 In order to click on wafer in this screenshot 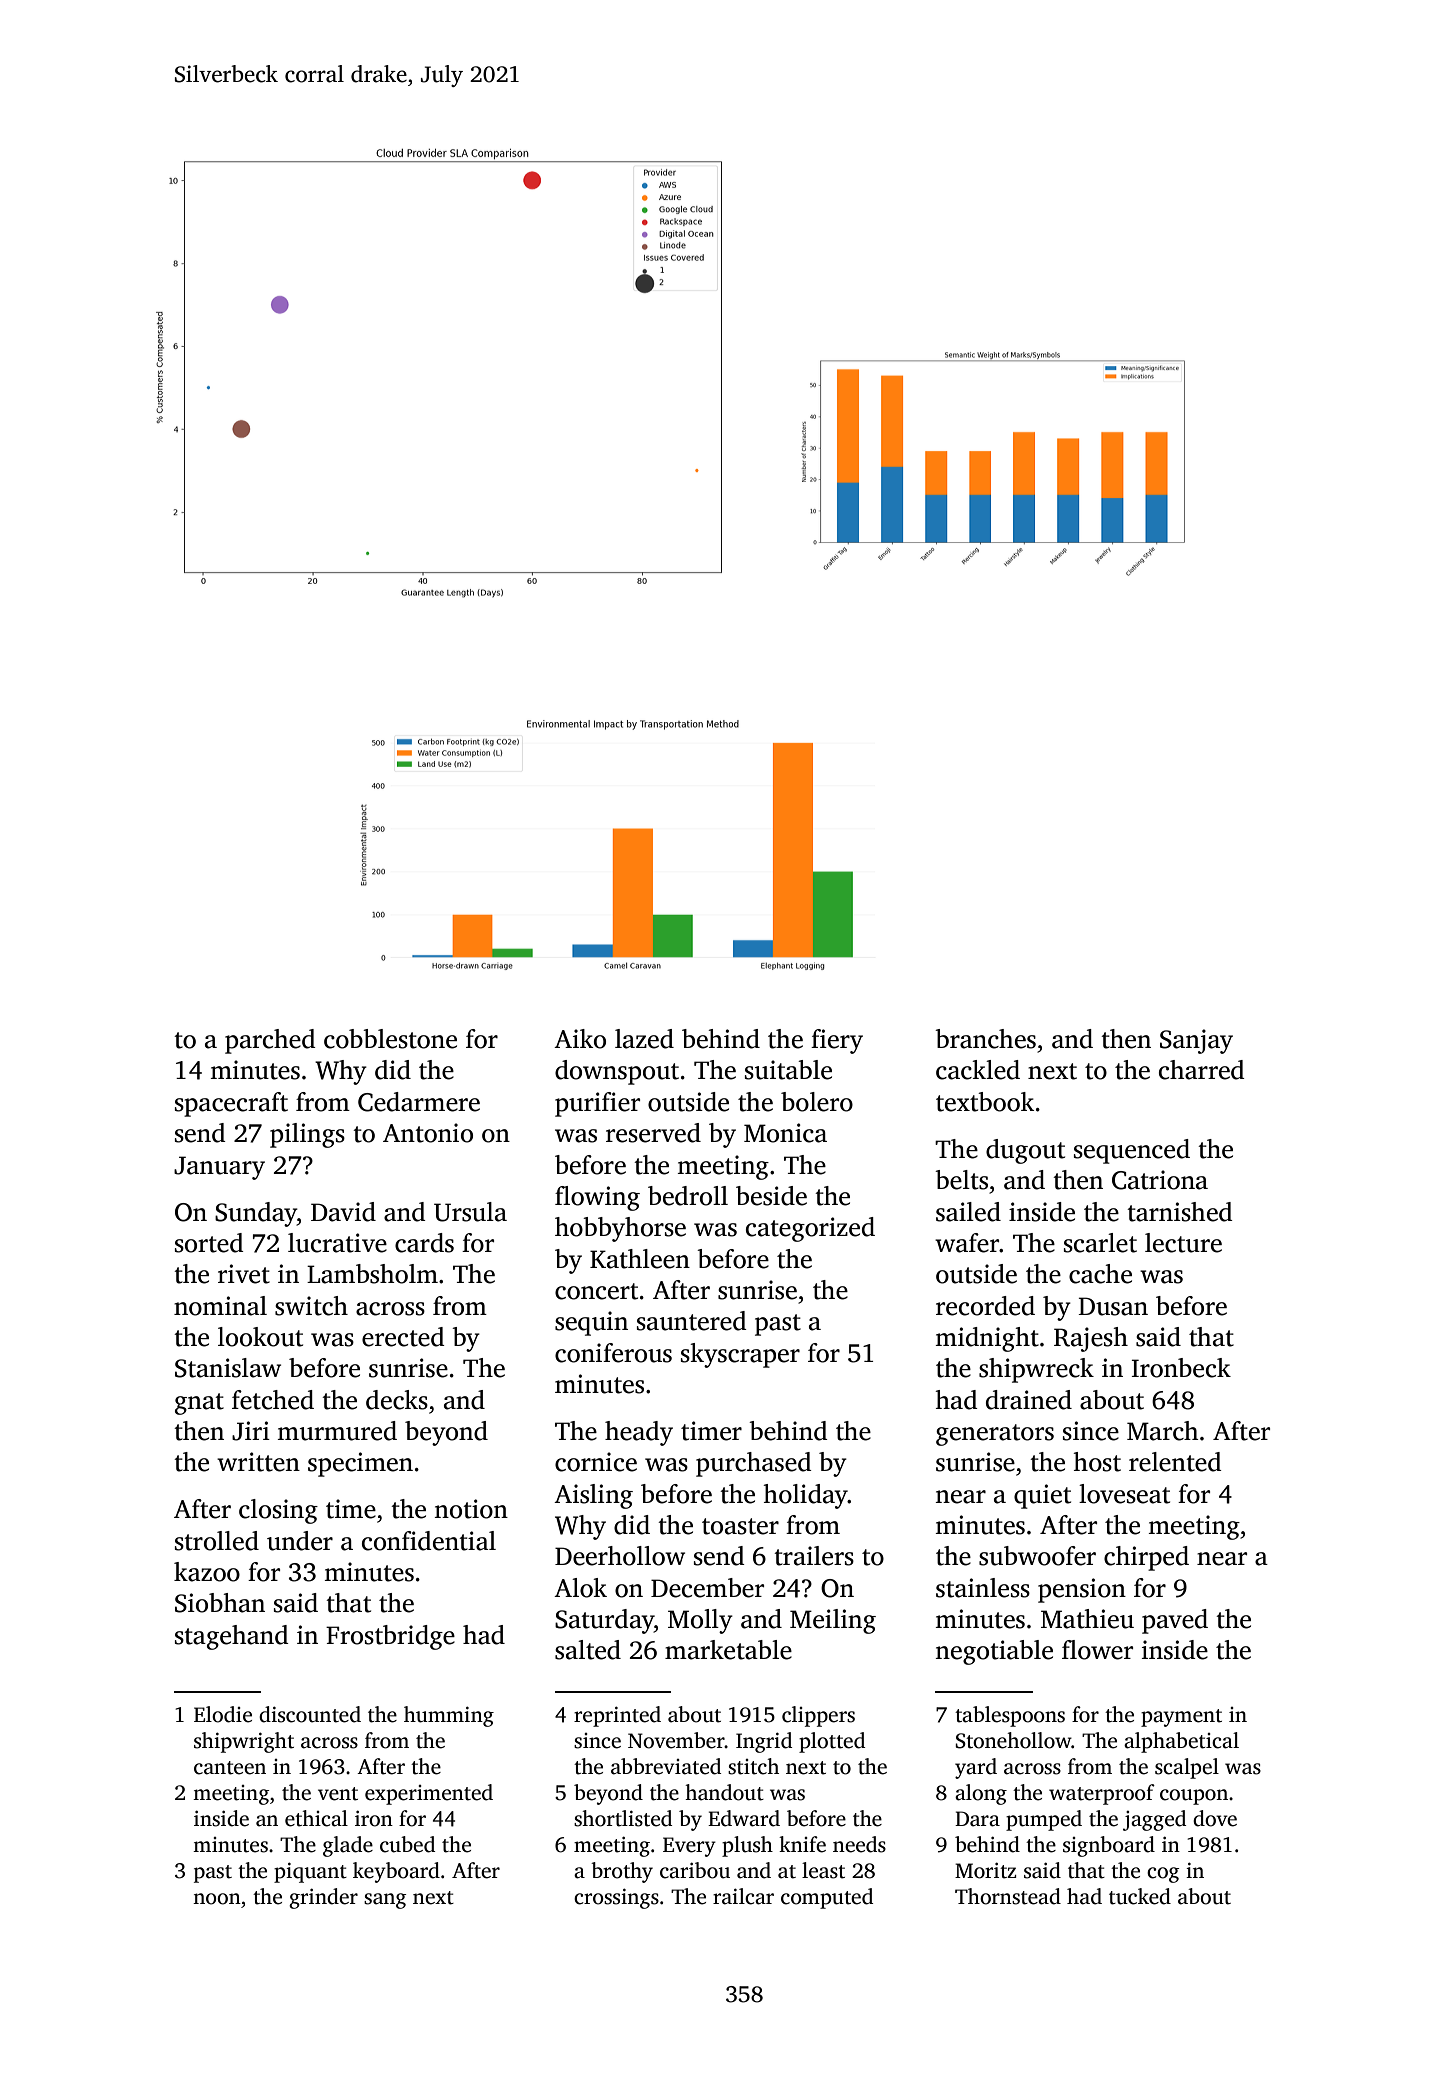, I will do `click(967, 1243)`.
